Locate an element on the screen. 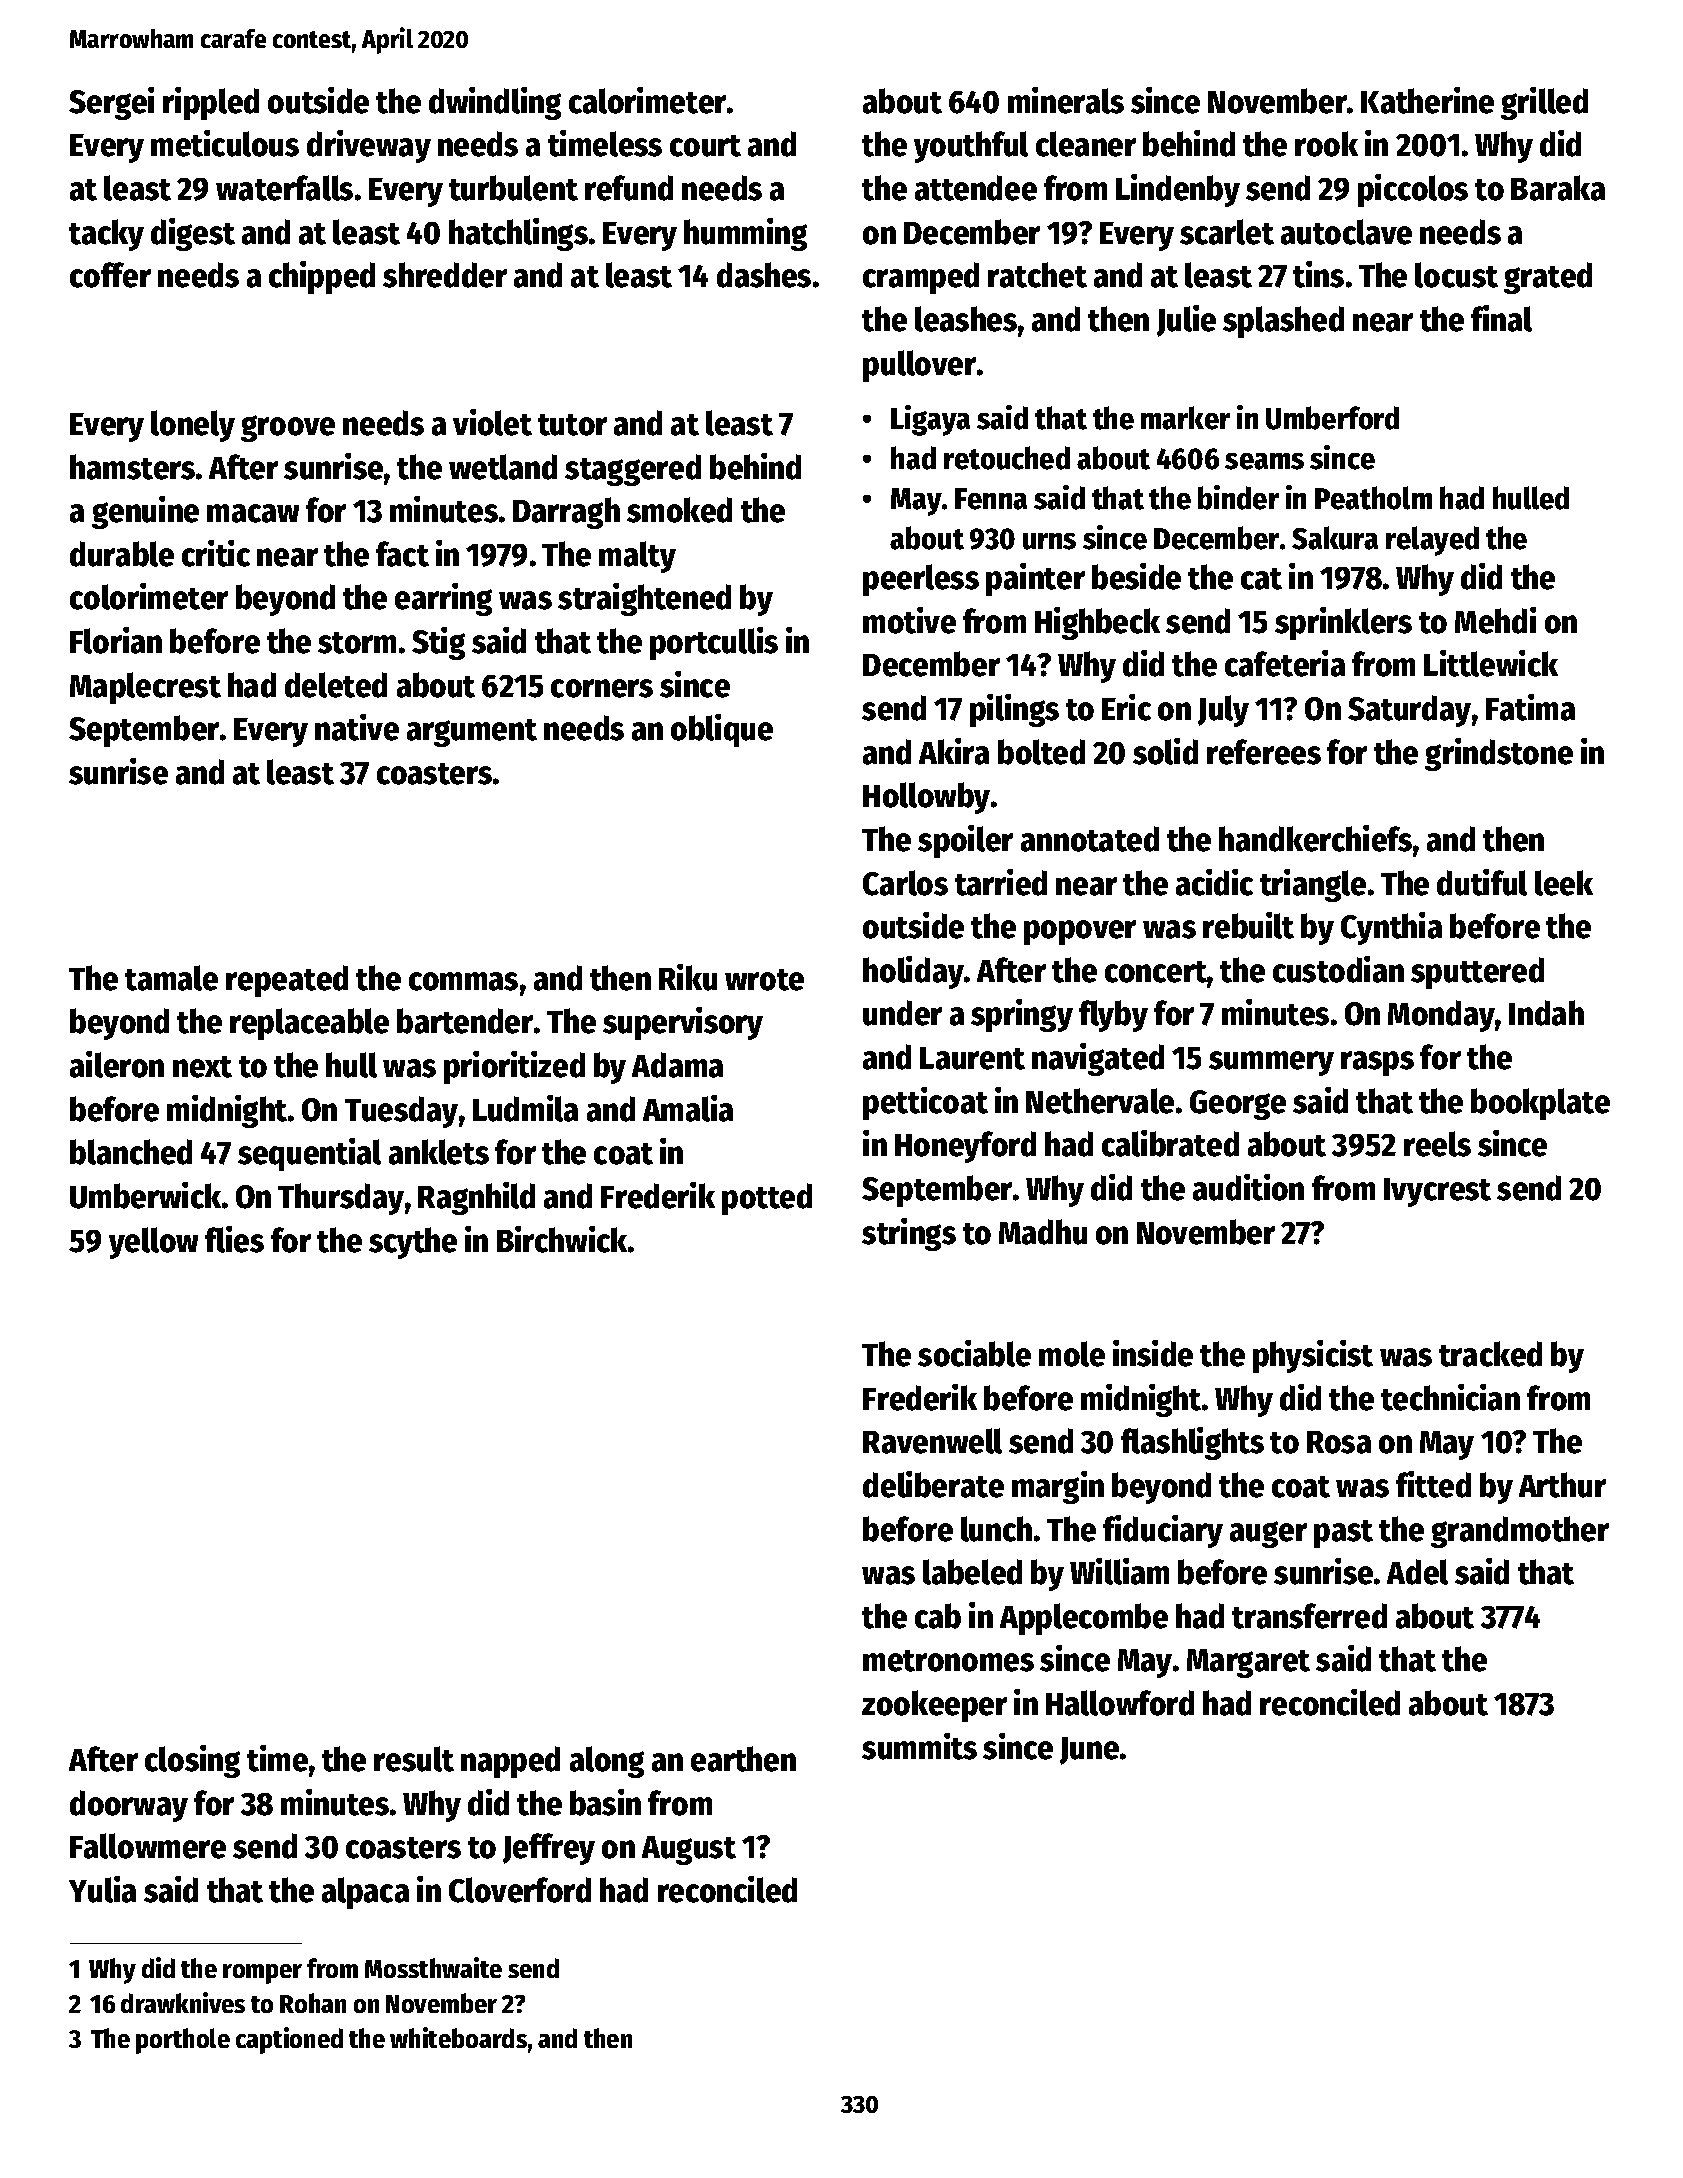  Amalia is located at coordinates (688, 1108).
